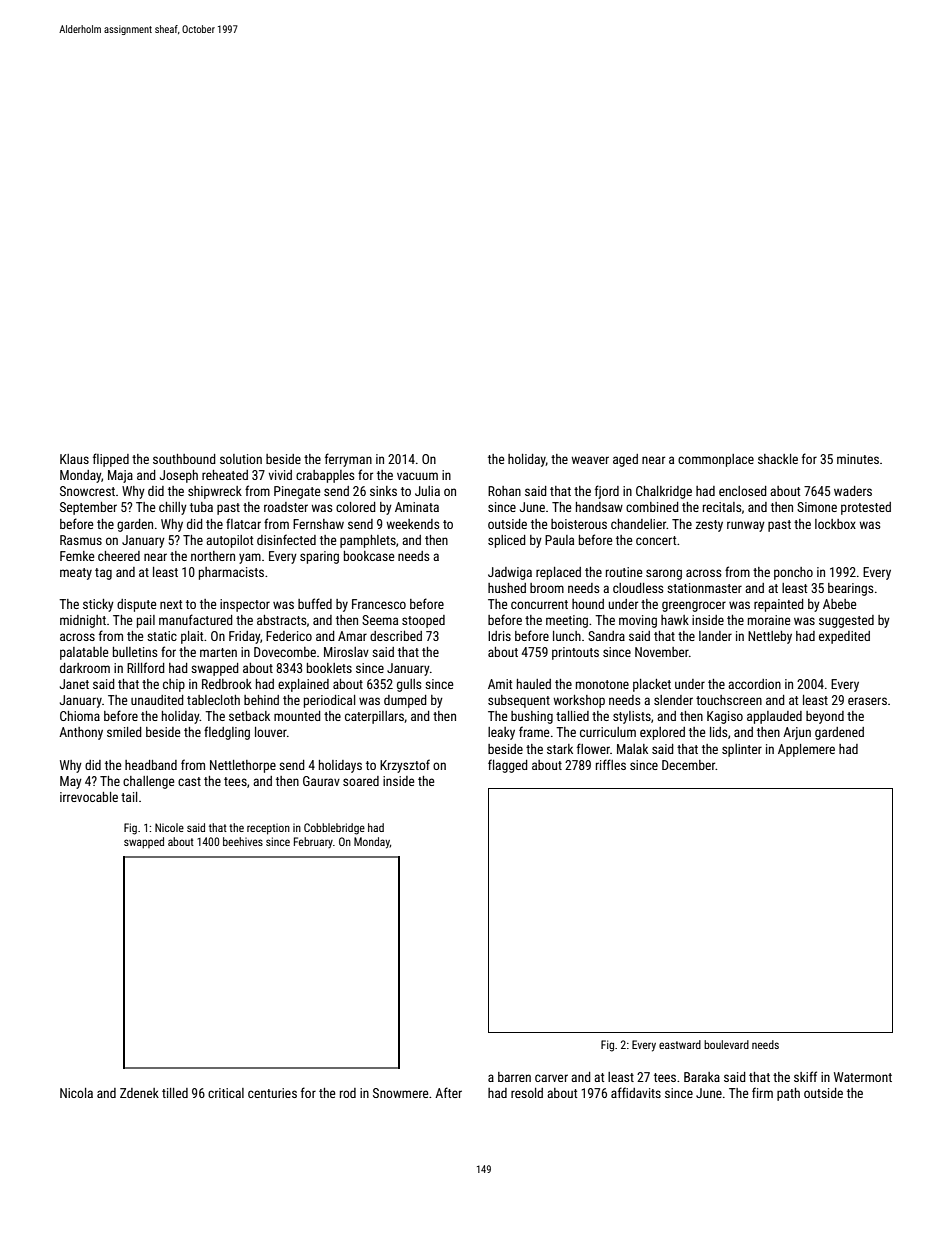 The width and height of the document is (952, 1233). Describe the element at coordinates (226, 1093) in the document. I see `critical` at that location.
